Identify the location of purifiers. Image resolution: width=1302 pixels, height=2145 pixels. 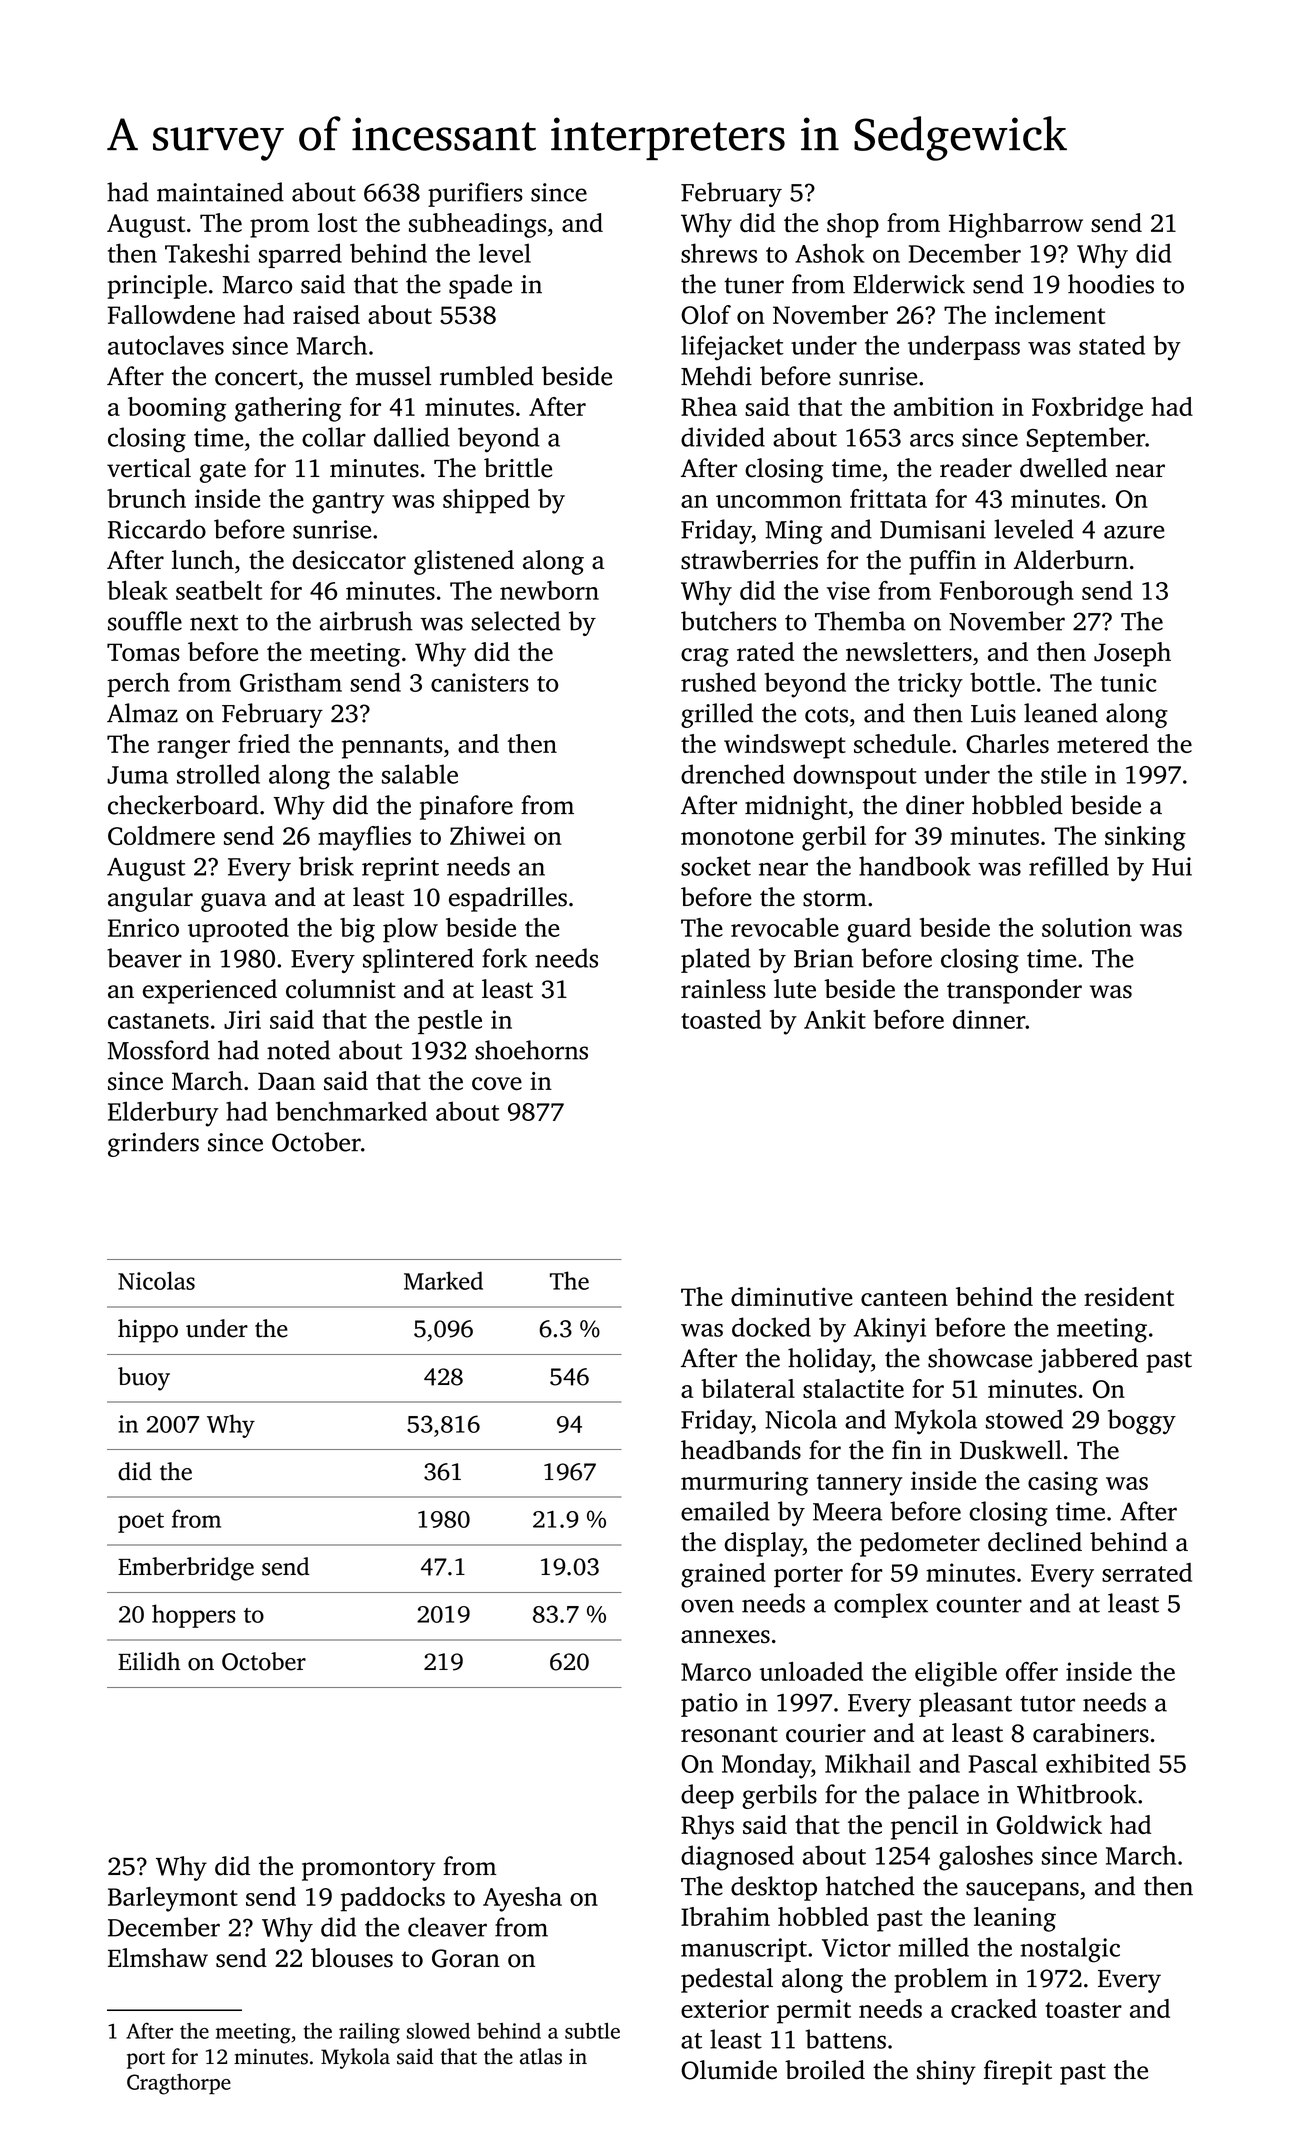
(475, 194).
